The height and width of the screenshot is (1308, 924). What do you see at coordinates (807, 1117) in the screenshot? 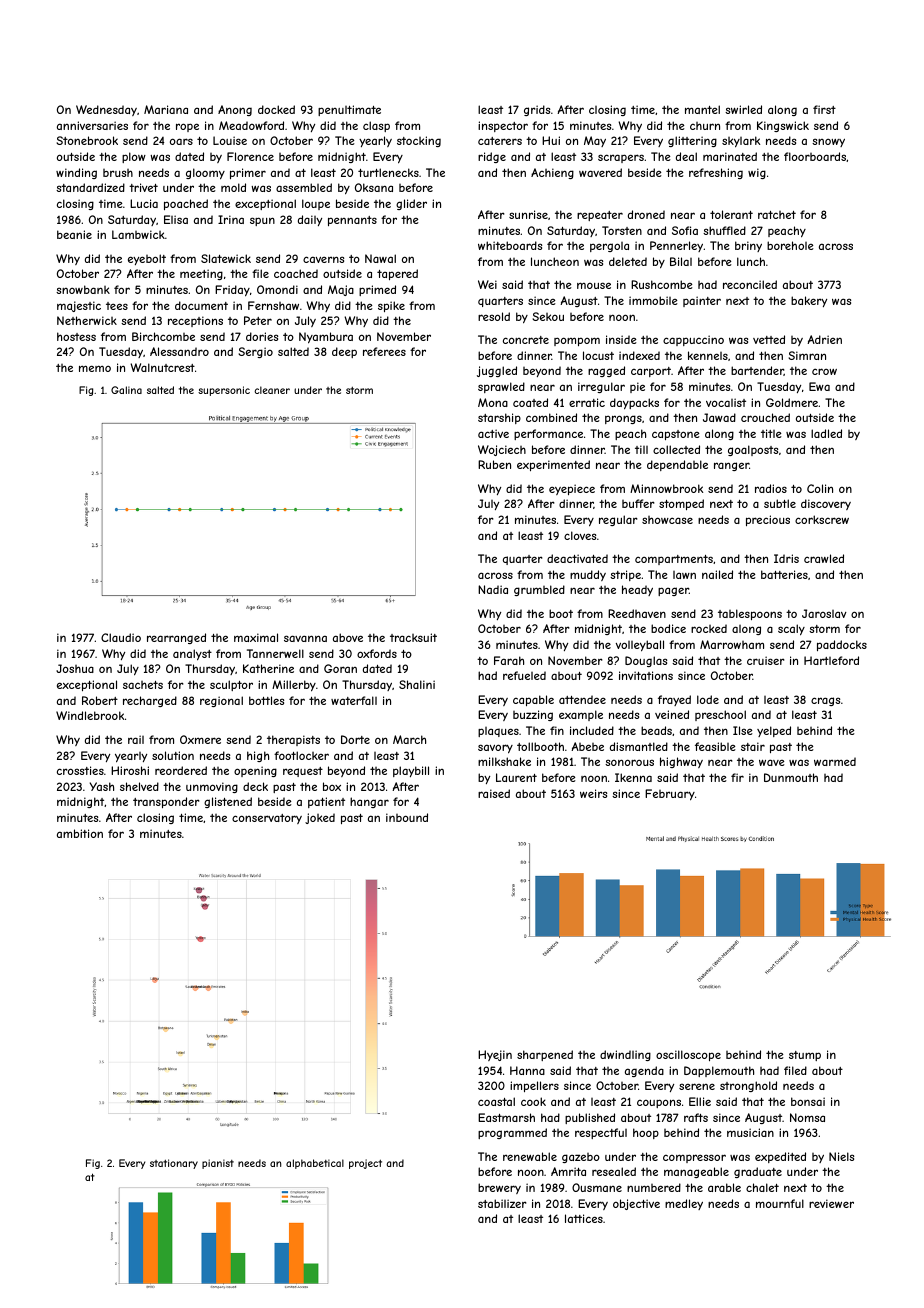
I see `Nomsa` at bounding box center [807, 1117].
